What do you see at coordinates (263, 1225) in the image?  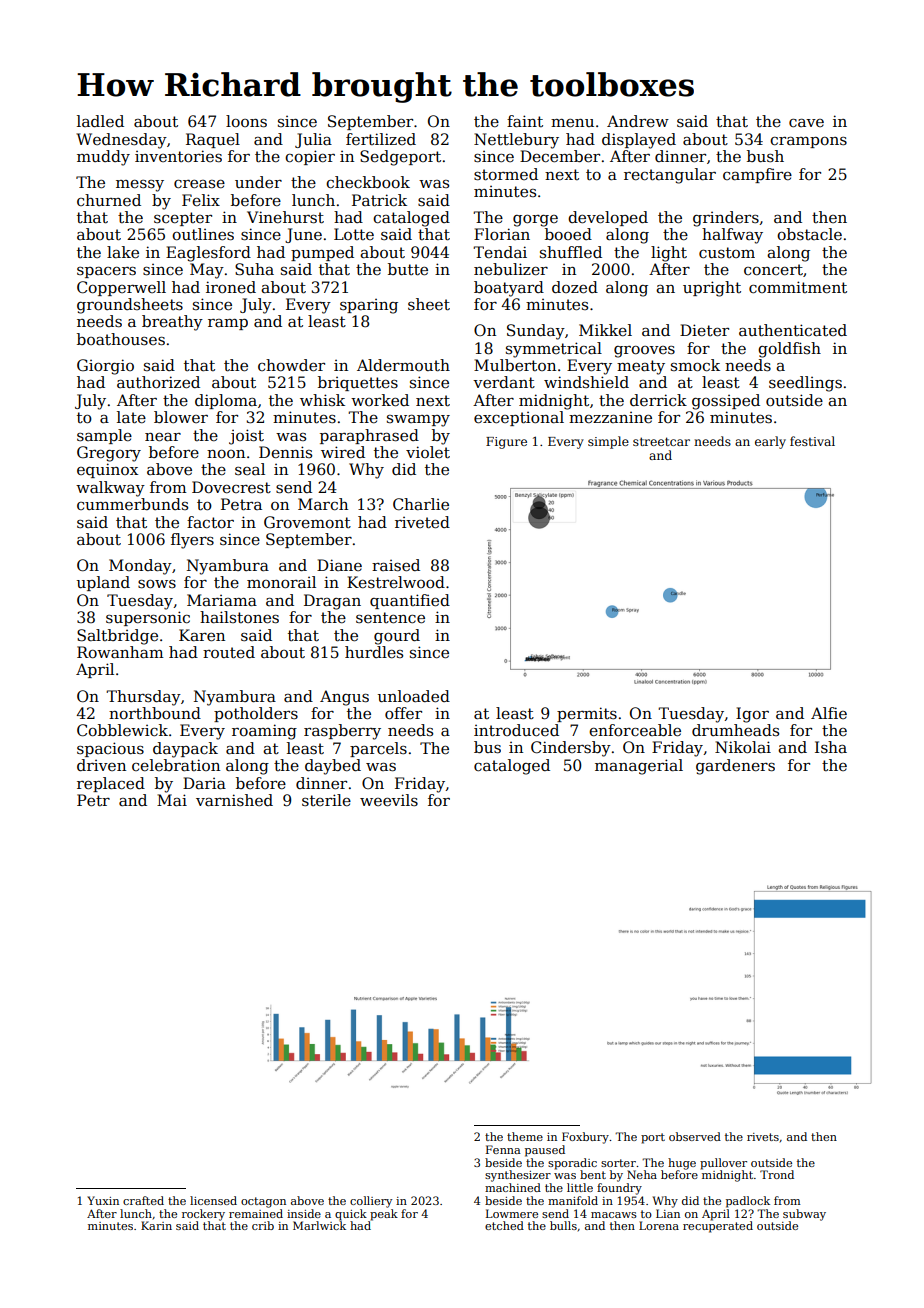 I see `crib` at bounding box center [263, 1225].
